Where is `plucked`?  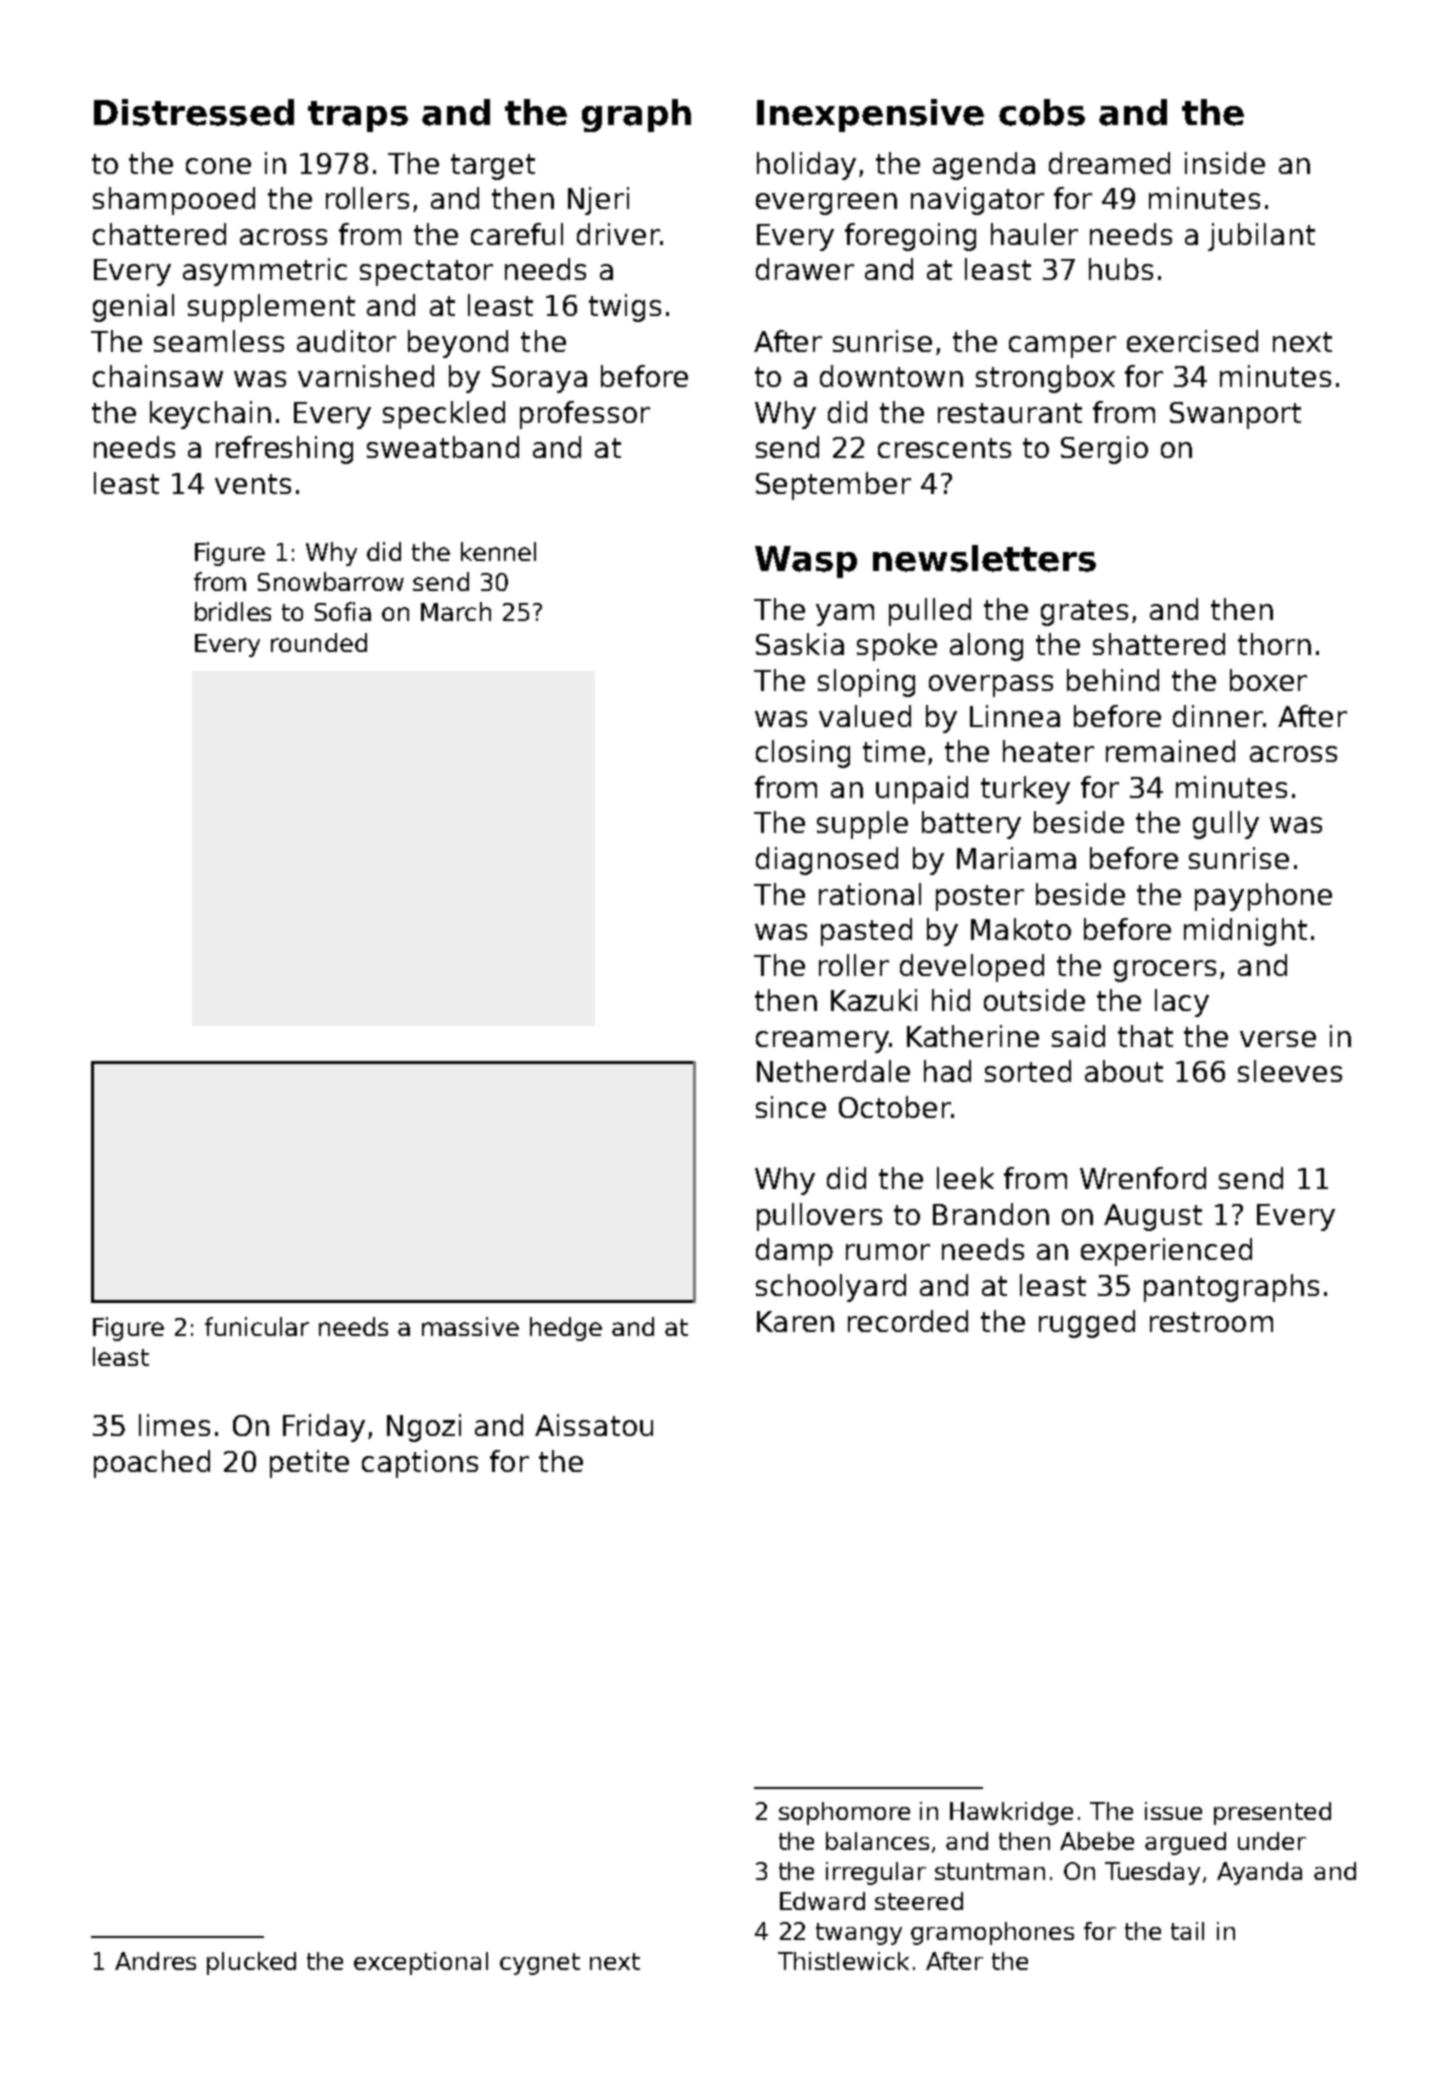 plucked is located at coordinates (251, 1963).
